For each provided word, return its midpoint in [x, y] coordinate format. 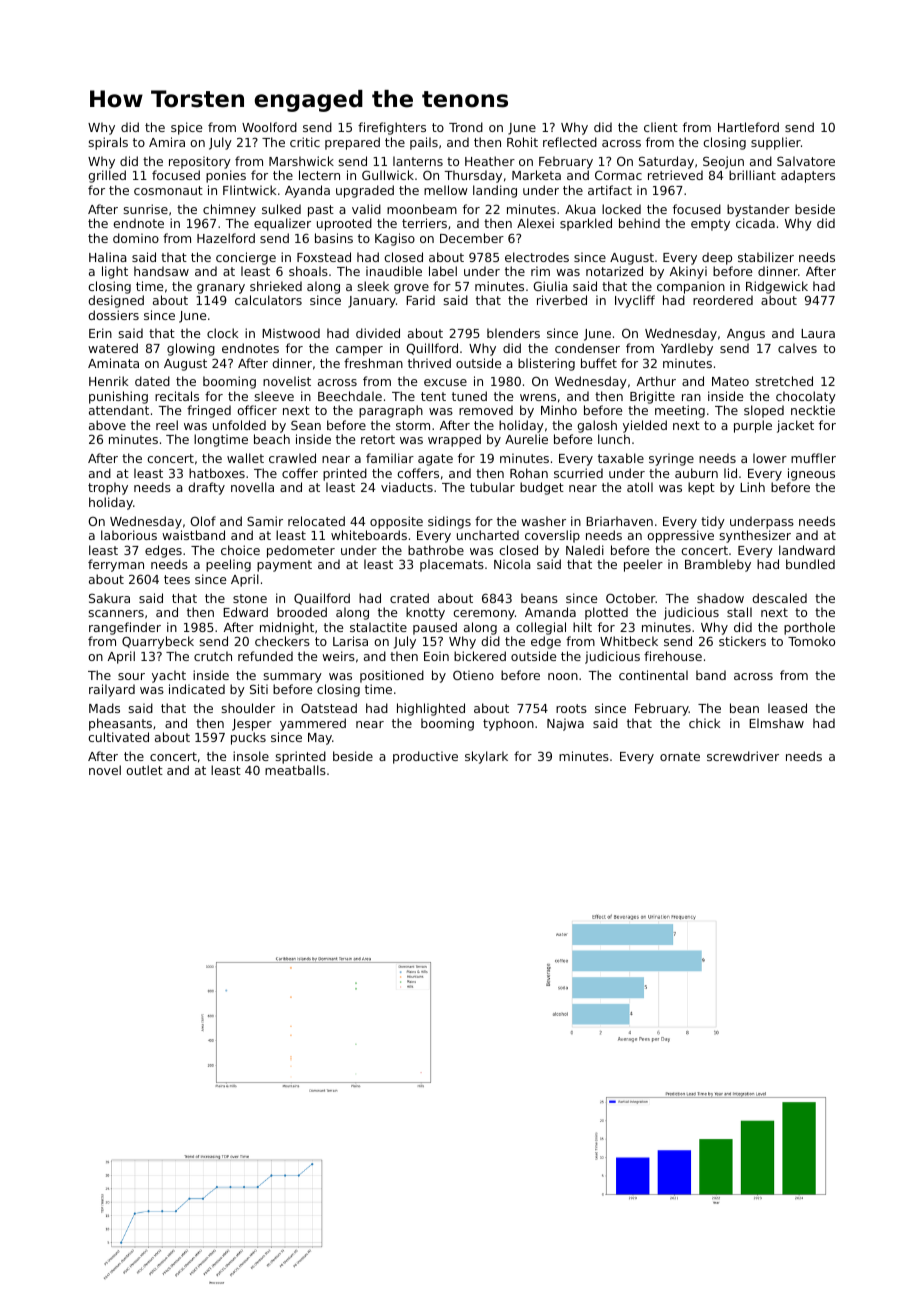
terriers [424, 223]
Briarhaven [619, 521]
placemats [452, 565]
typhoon [508, 724]
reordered [723, 300]
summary [292, 678]
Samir [265, 521]
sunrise [145, 209]
